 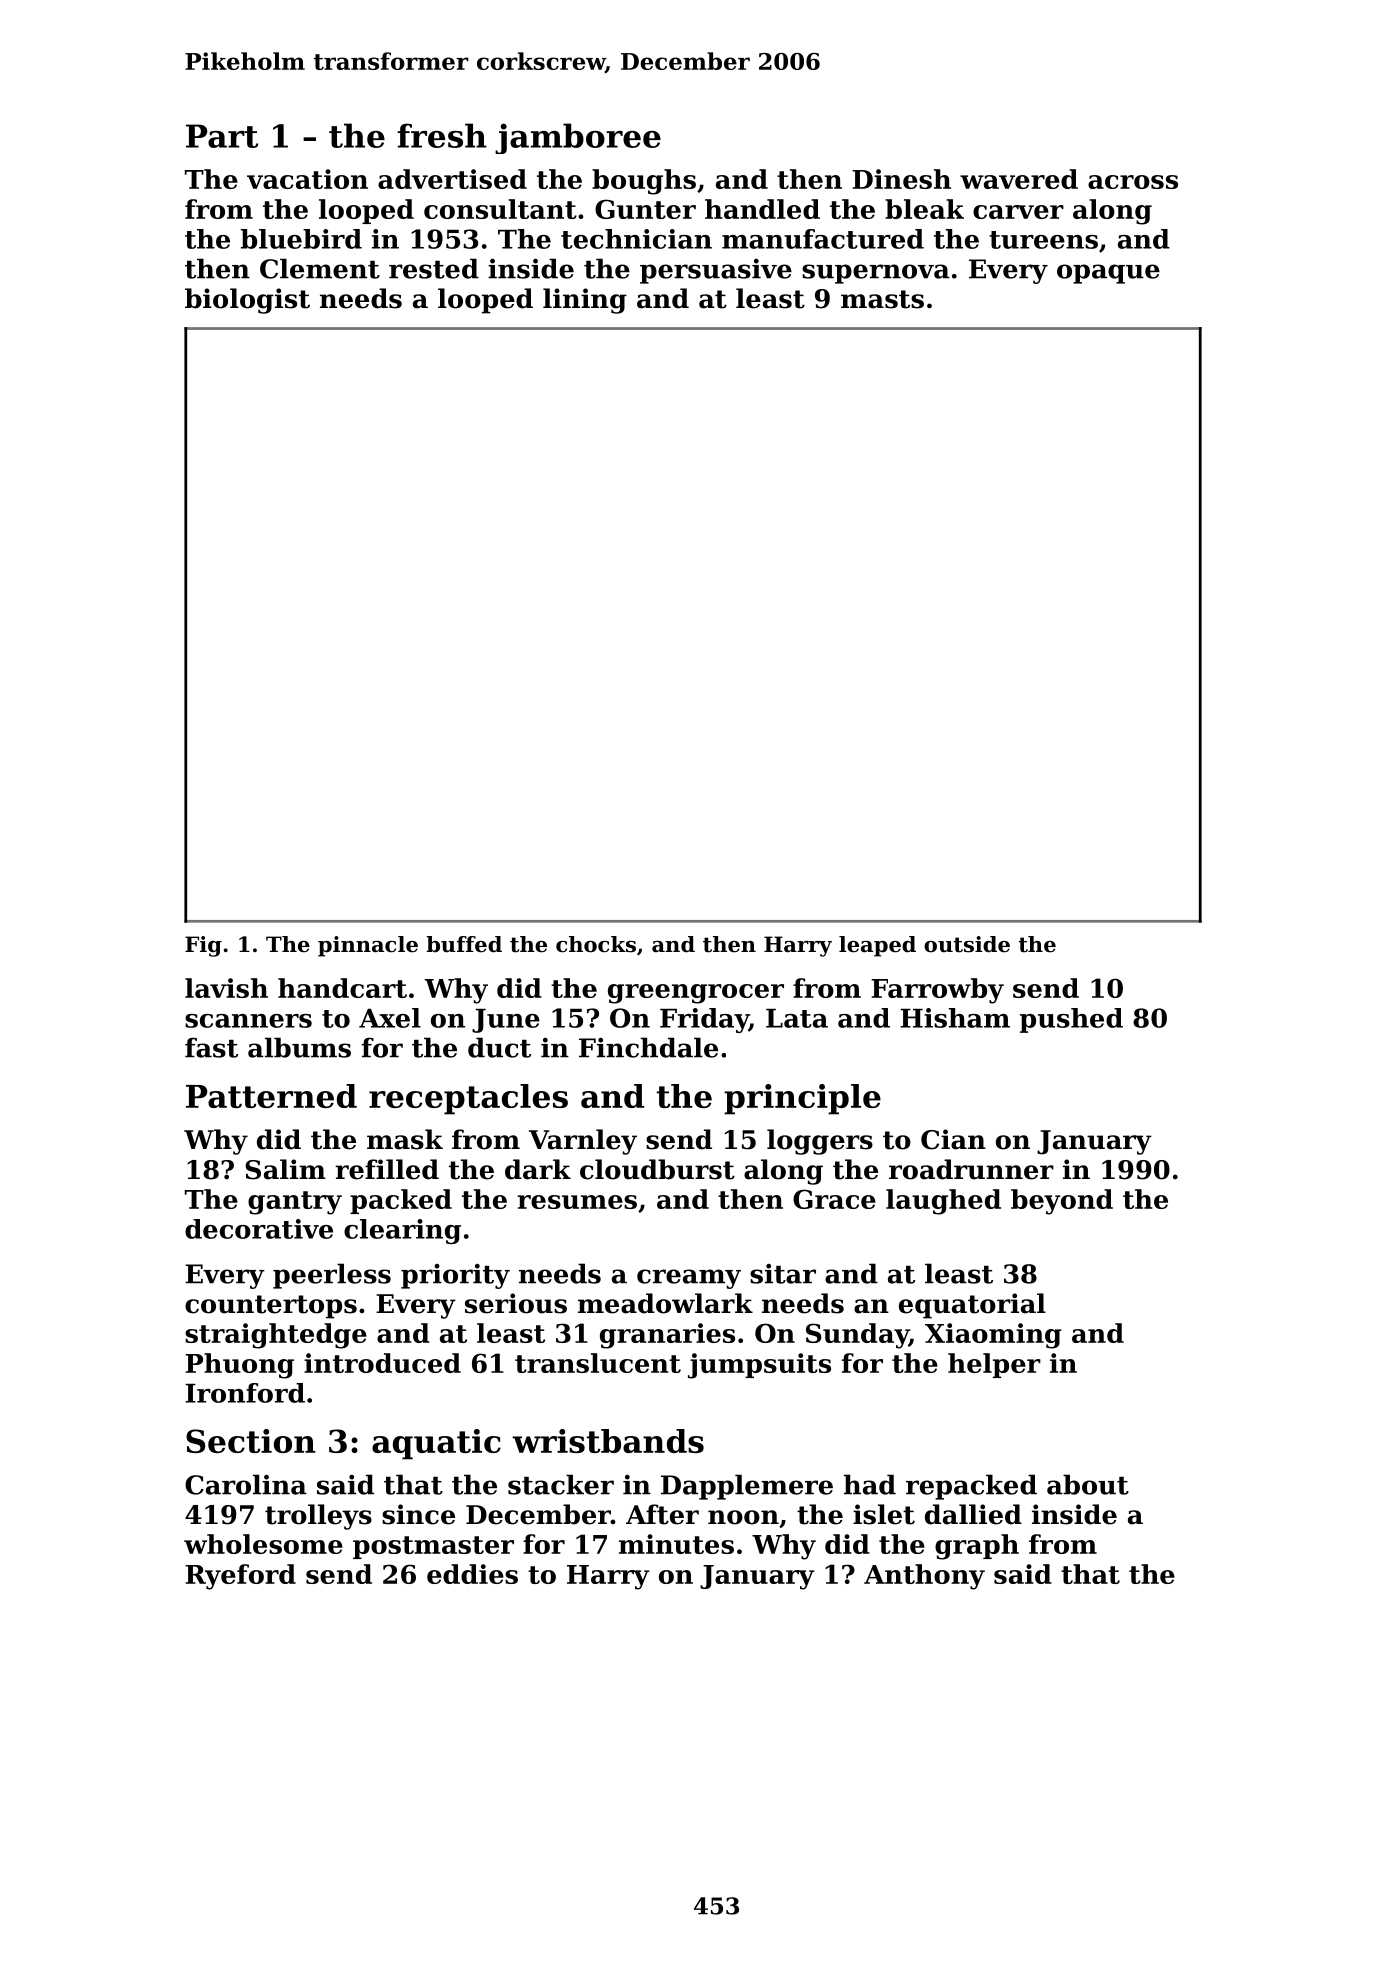 What do you see at coordinates (251, 1441) in the document?
I see `Section` at bounding box center [251, 1441].
